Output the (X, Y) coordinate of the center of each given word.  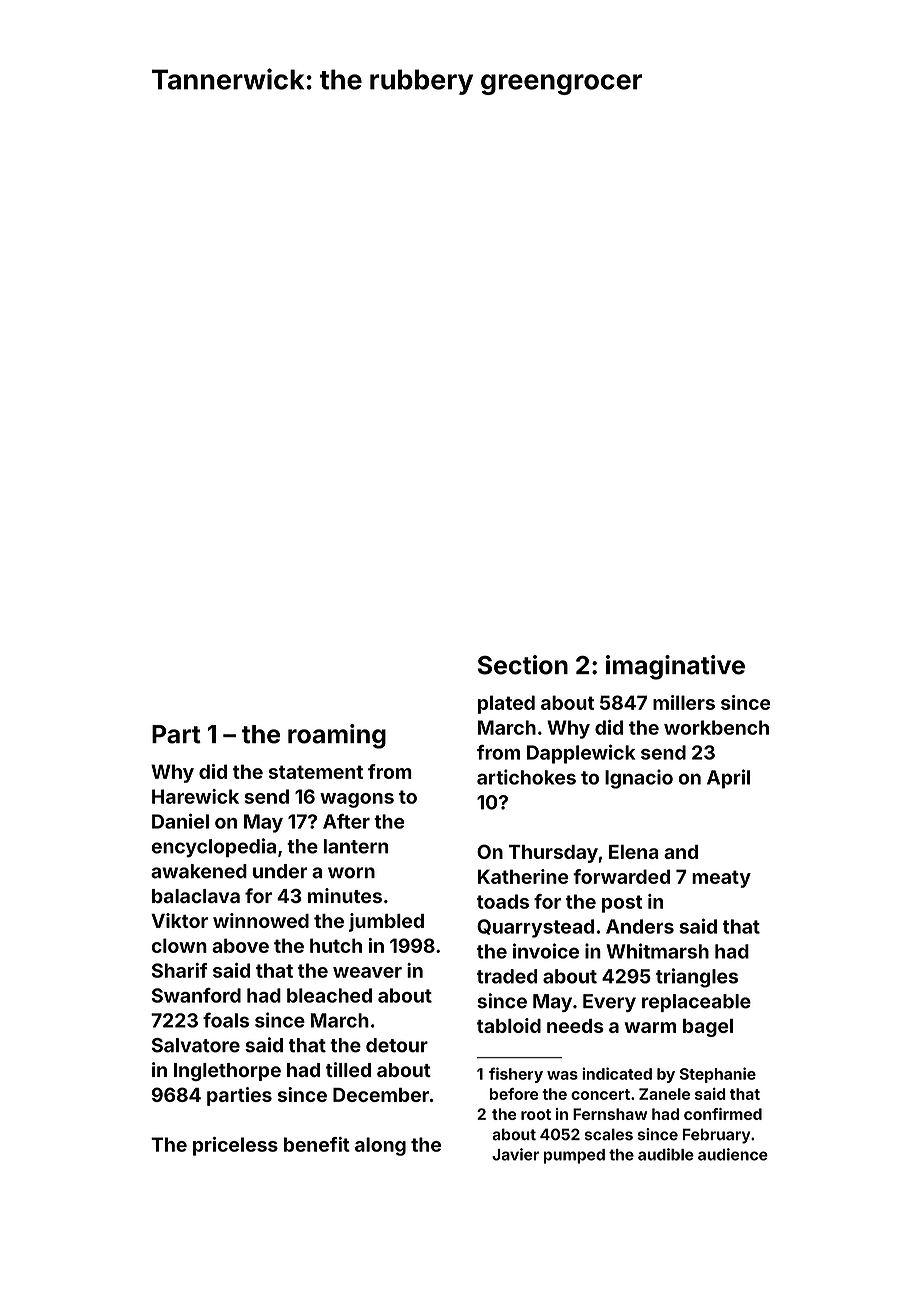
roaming (337, 736)
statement (316, 772)
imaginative (675, 667)
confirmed (723, 1114)
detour (397, 1045)
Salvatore (196, 1045)
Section (523, 665)
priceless (235, 1146)
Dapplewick (581, 754)
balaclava (196, 896)
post (622, 904)
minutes (345, 895)
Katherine (523, 876)
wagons (357, 800)
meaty (721, 879)
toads (503, 901)
